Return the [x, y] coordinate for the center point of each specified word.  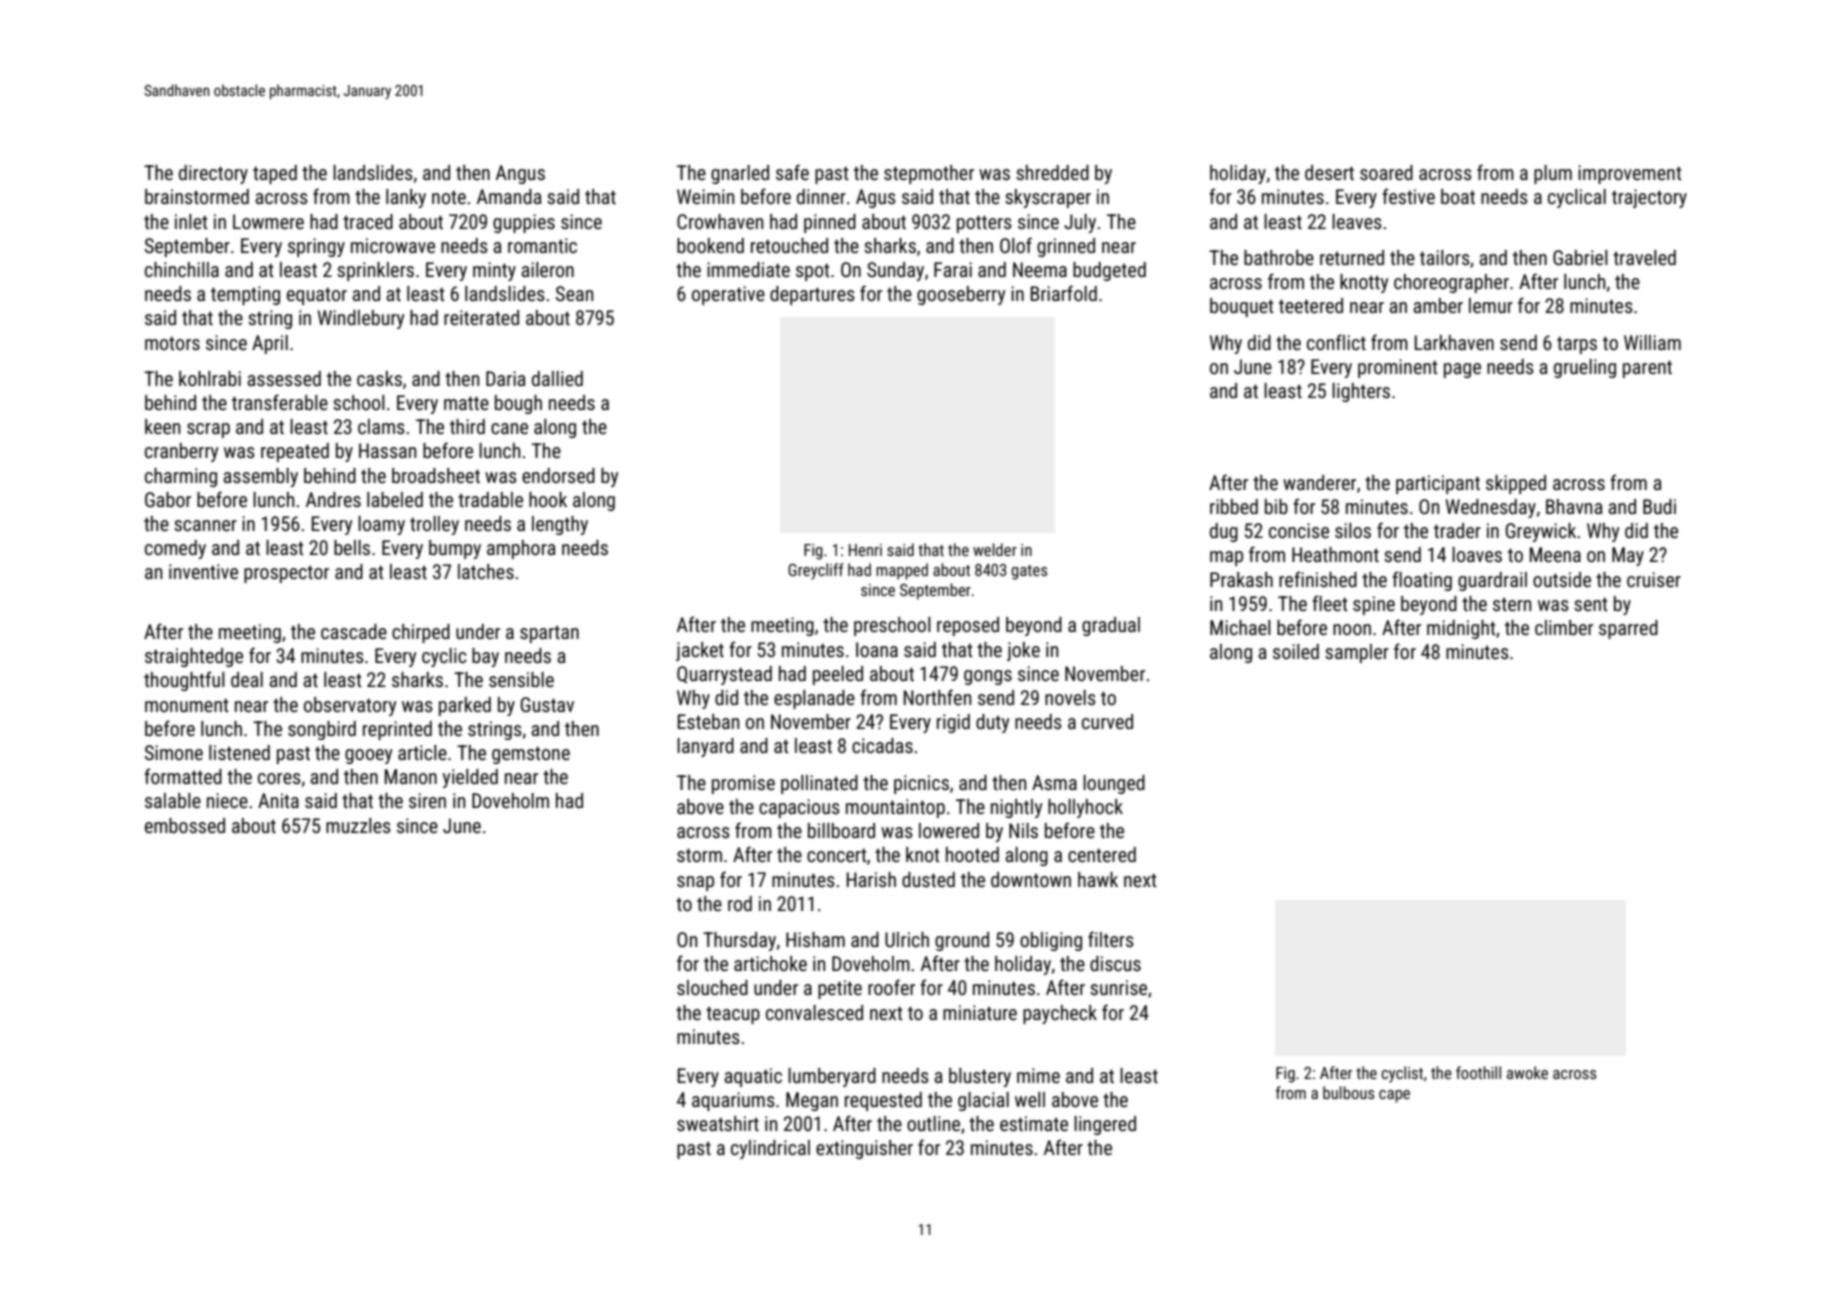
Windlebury [361, 319]
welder [995, 549]
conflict [1336, 342]
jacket [700, 651]
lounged [1114, 784]
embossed [185, 825]
